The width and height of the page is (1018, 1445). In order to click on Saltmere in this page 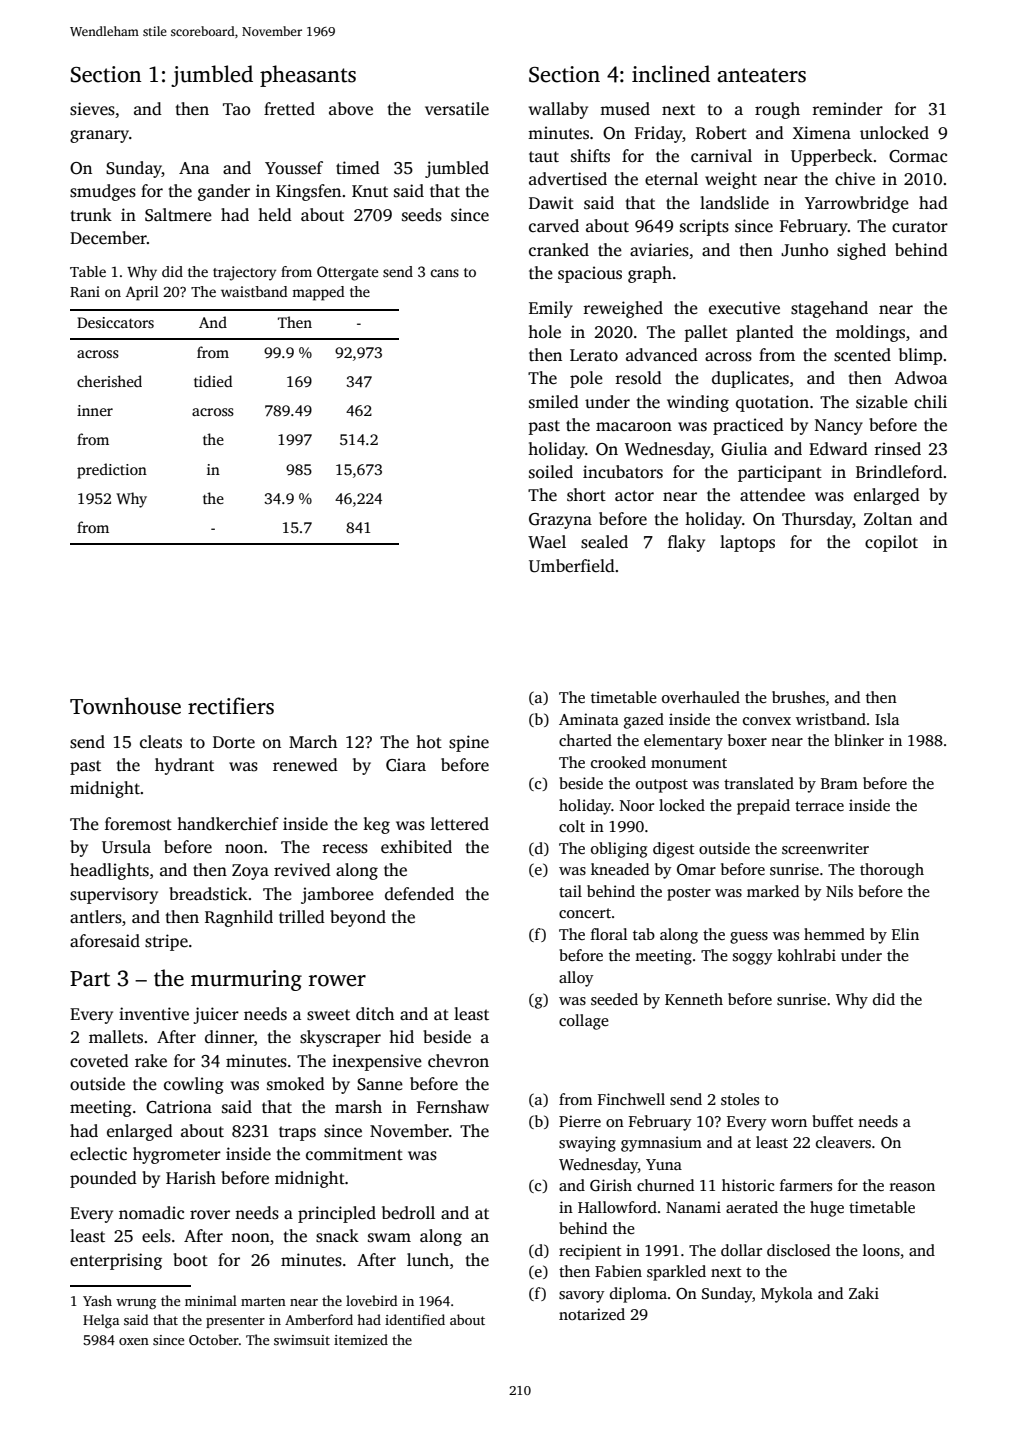, I will do `click(178, 215)`.
